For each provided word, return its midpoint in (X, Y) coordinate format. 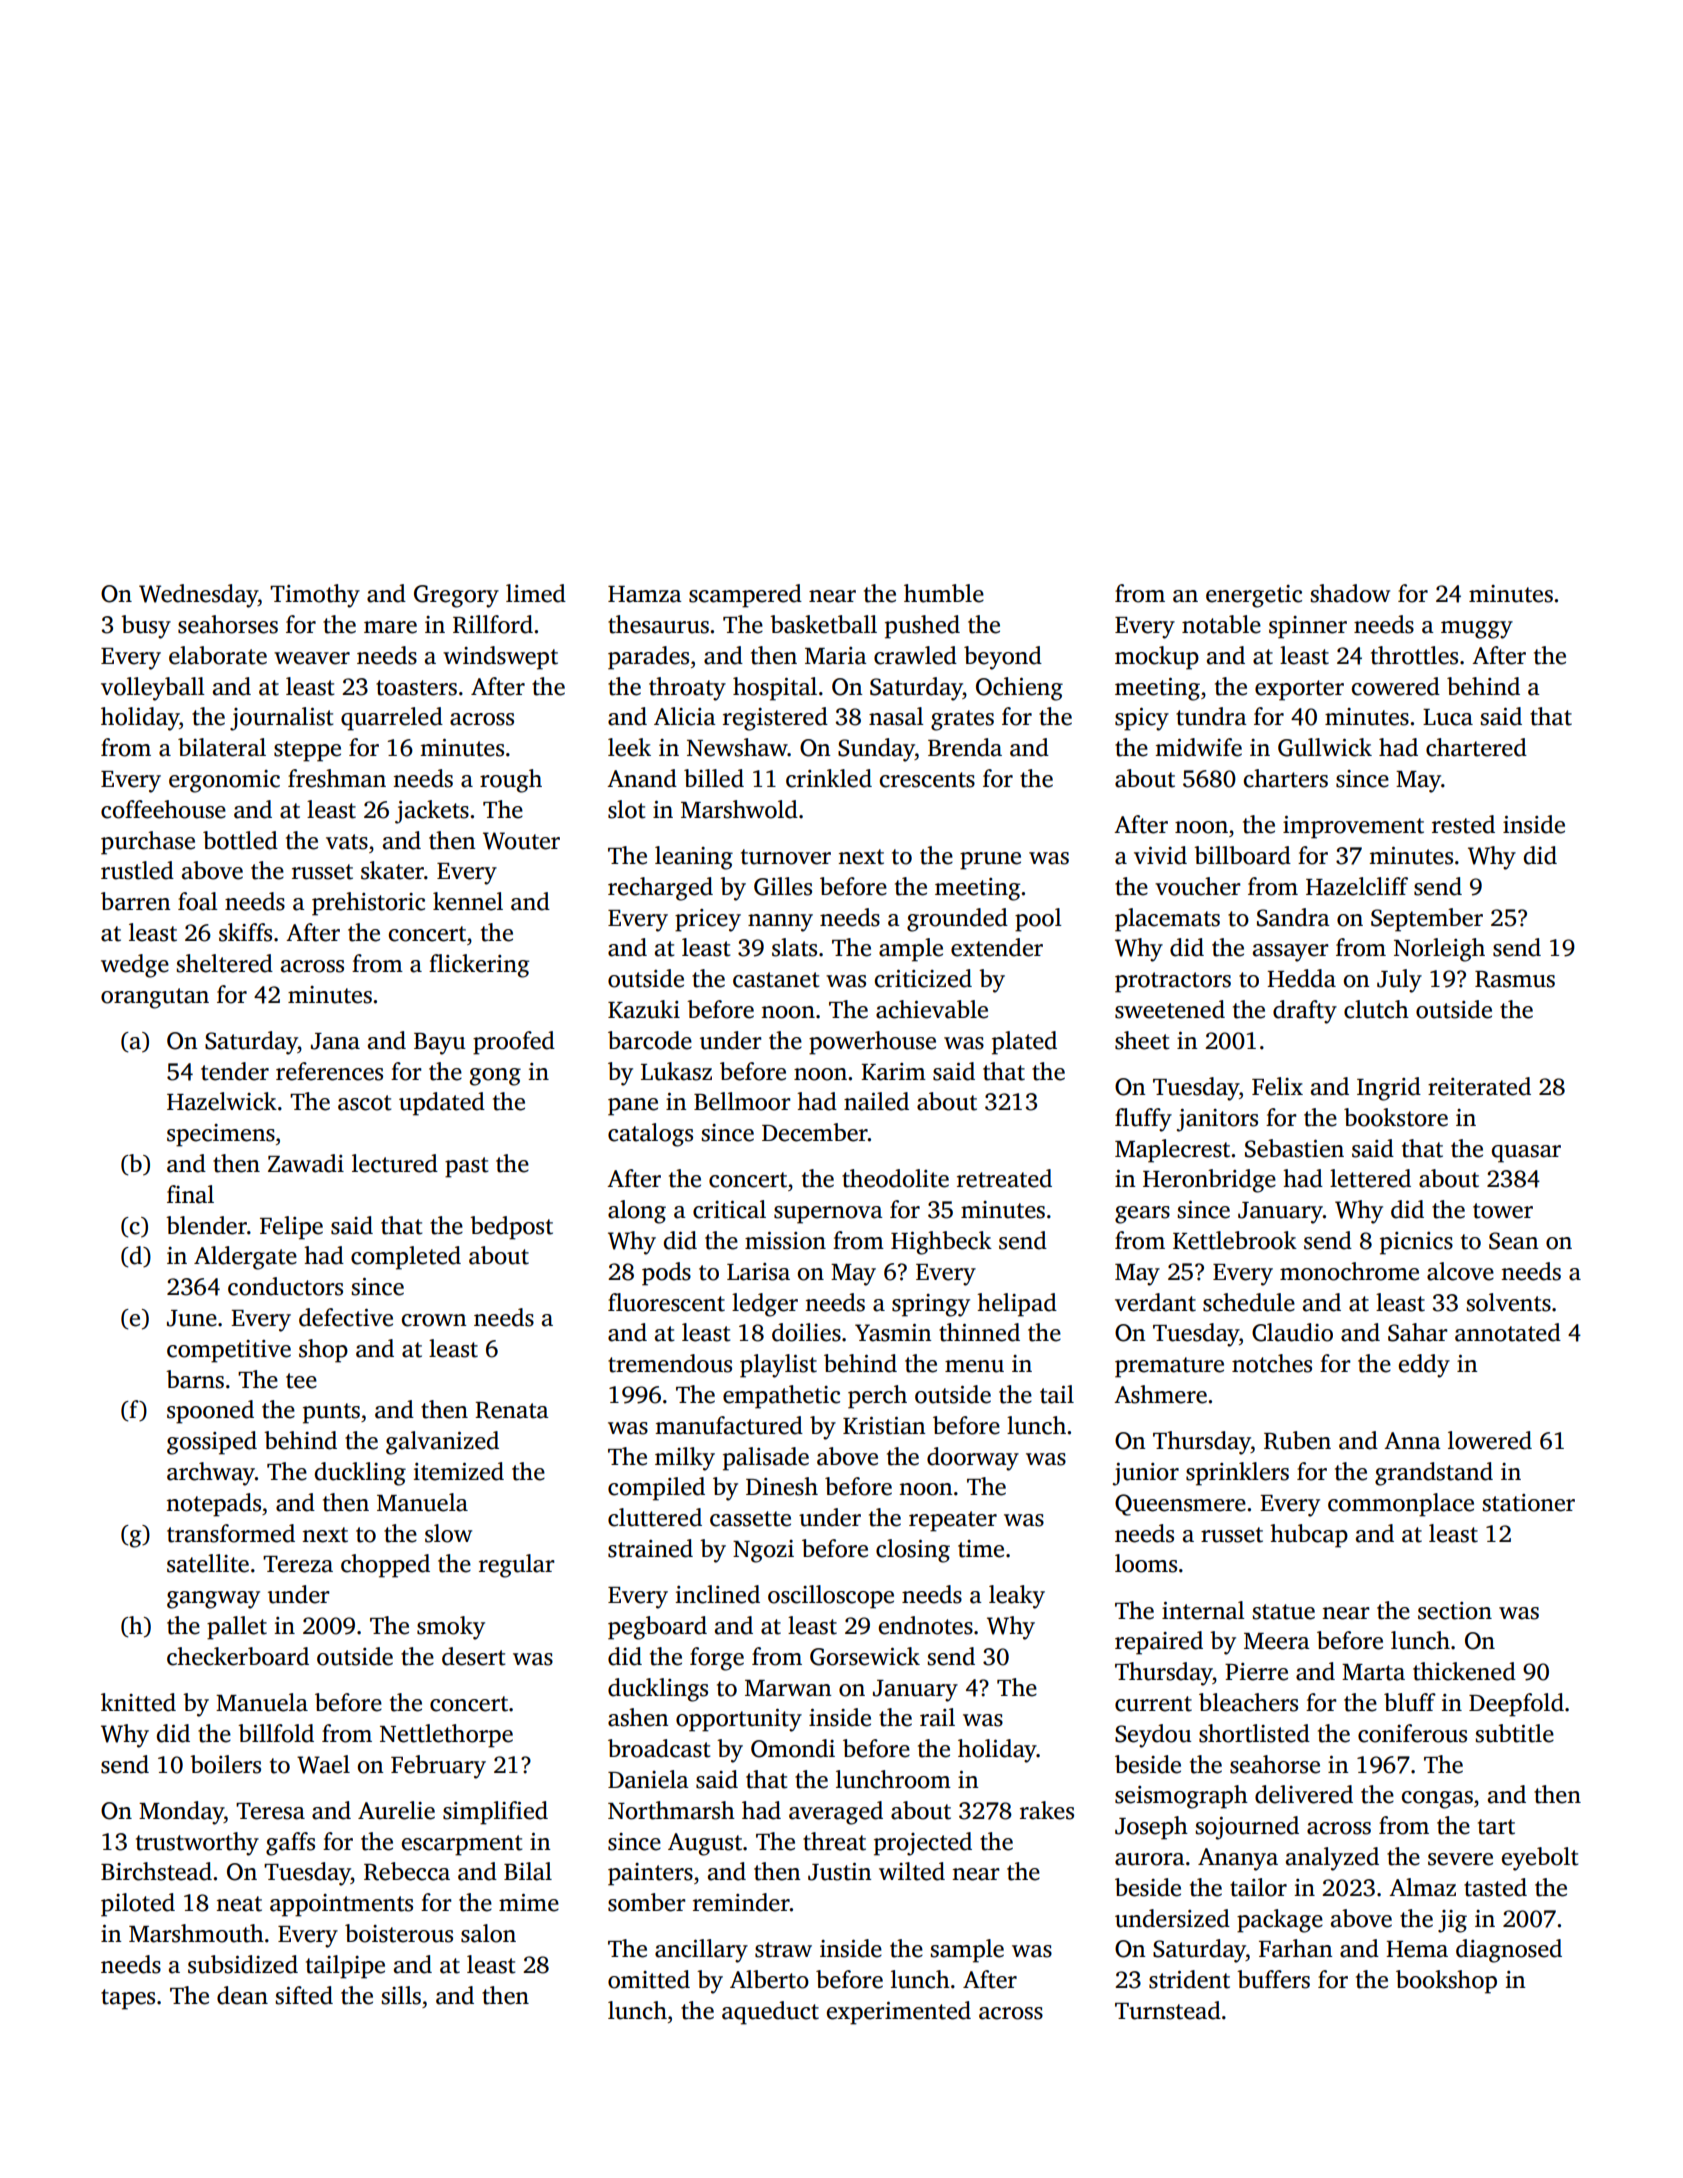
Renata (512, 1410)
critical (729, 1209)
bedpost (511, 1228)
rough (511, 781)
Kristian (884, 1426)
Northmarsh (671, 1810)
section (1455, 1611)
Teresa (270, 1811)
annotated (1508, 1332)
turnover (786, 857)
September (1427, 920)
